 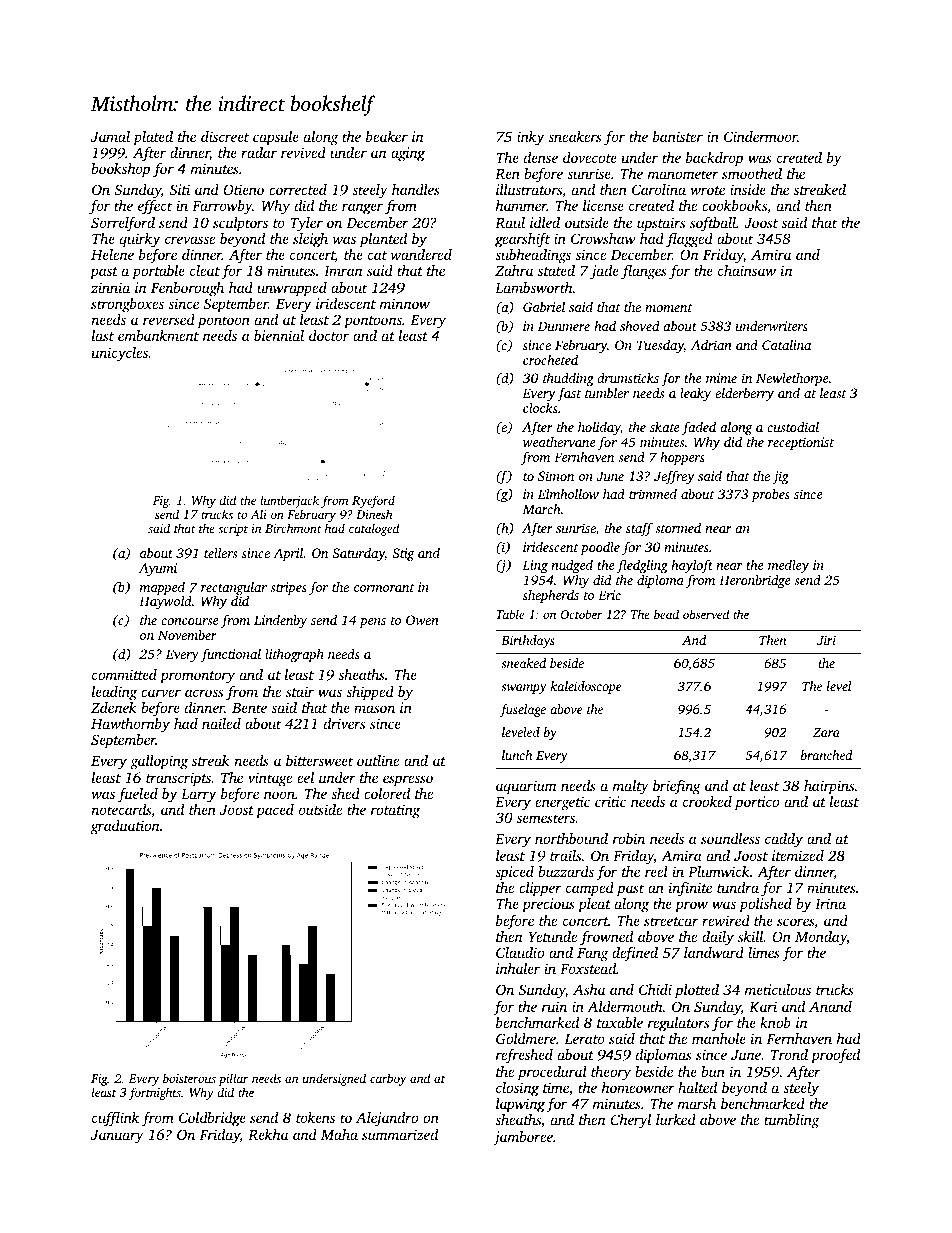 I want to click on plated, so click(x=153, y=138).
